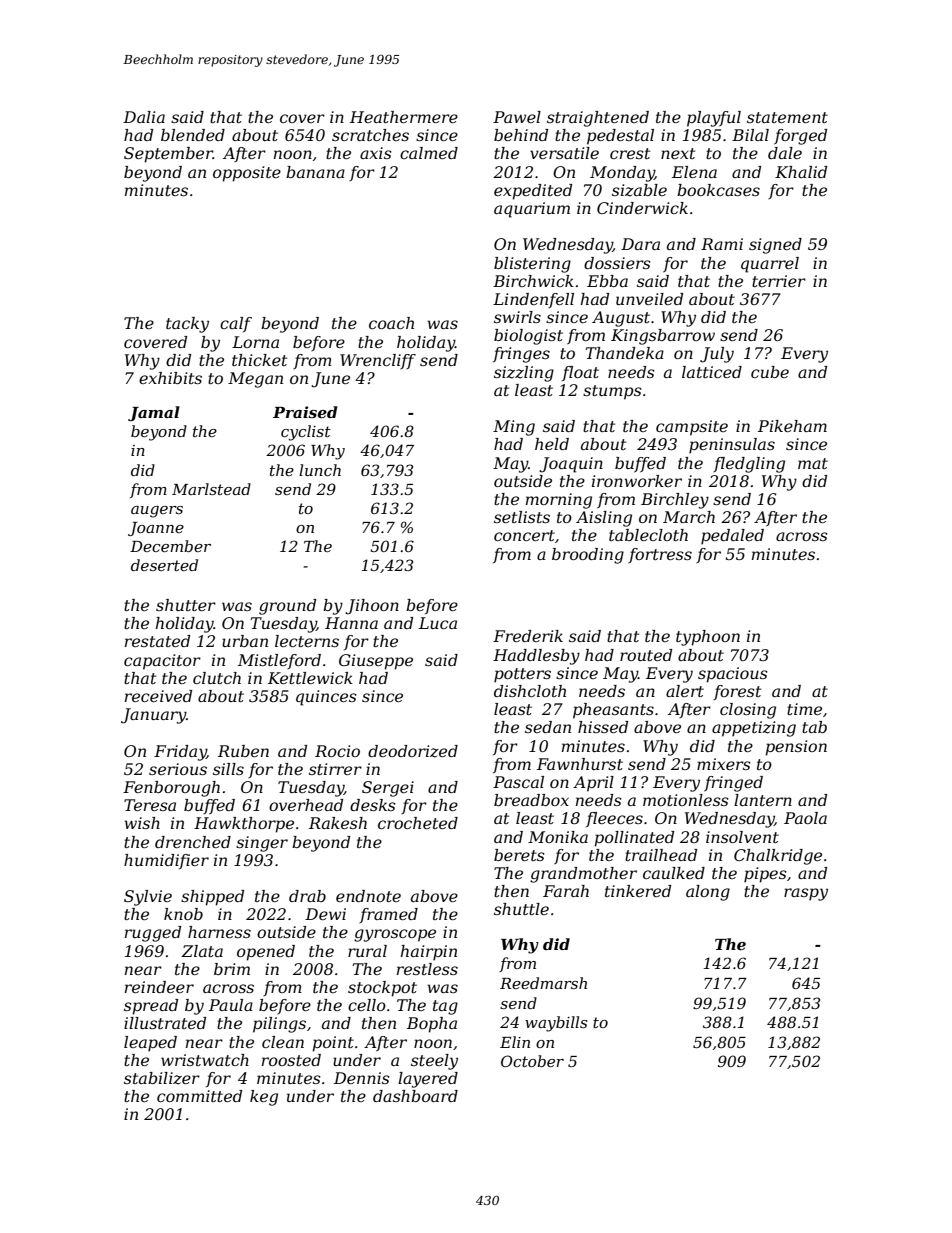  Describe the element at coordinates (708, 638) in the document. I see `typhoon` at that location.
